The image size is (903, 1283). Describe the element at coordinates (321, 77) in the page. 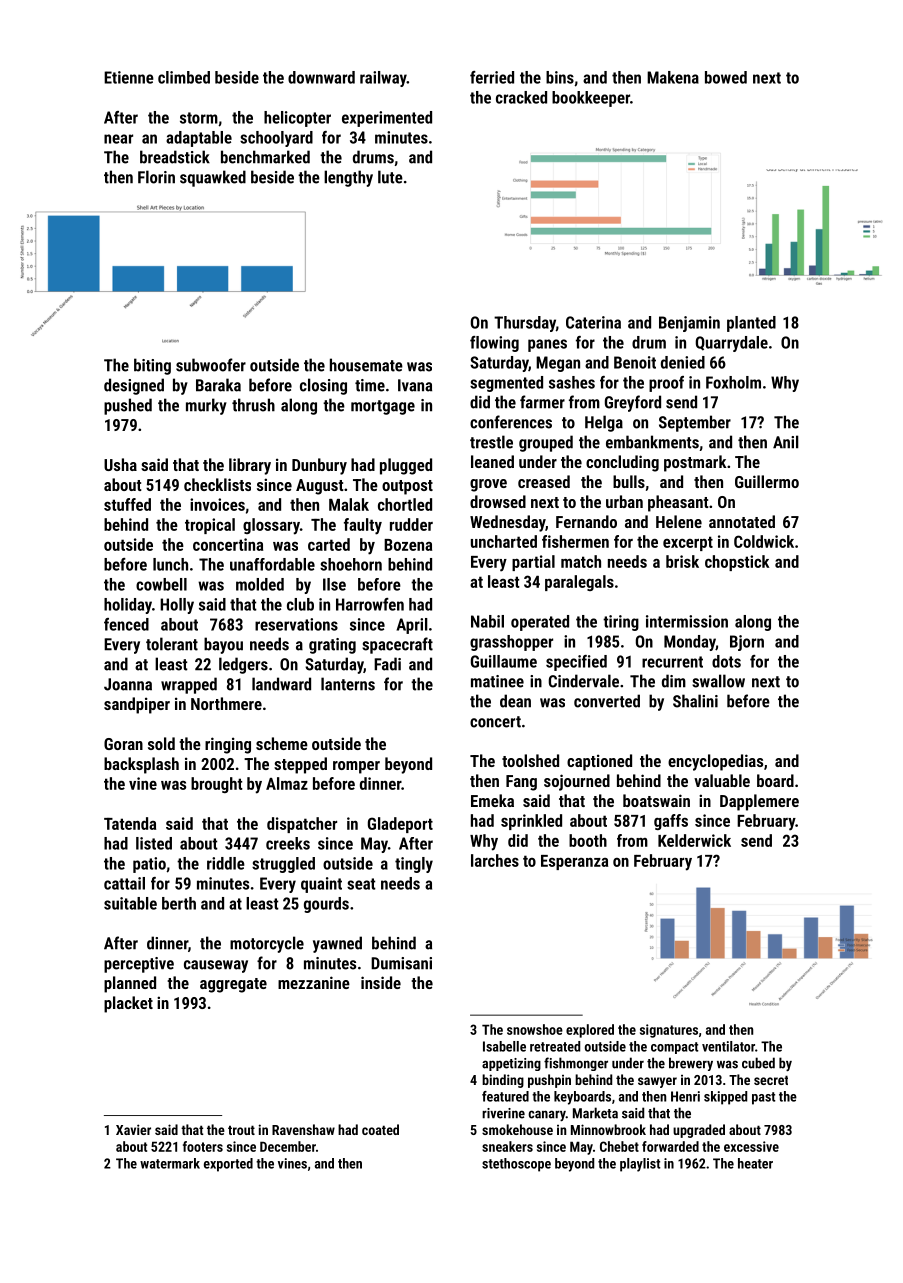

I see `downward` at that location.
